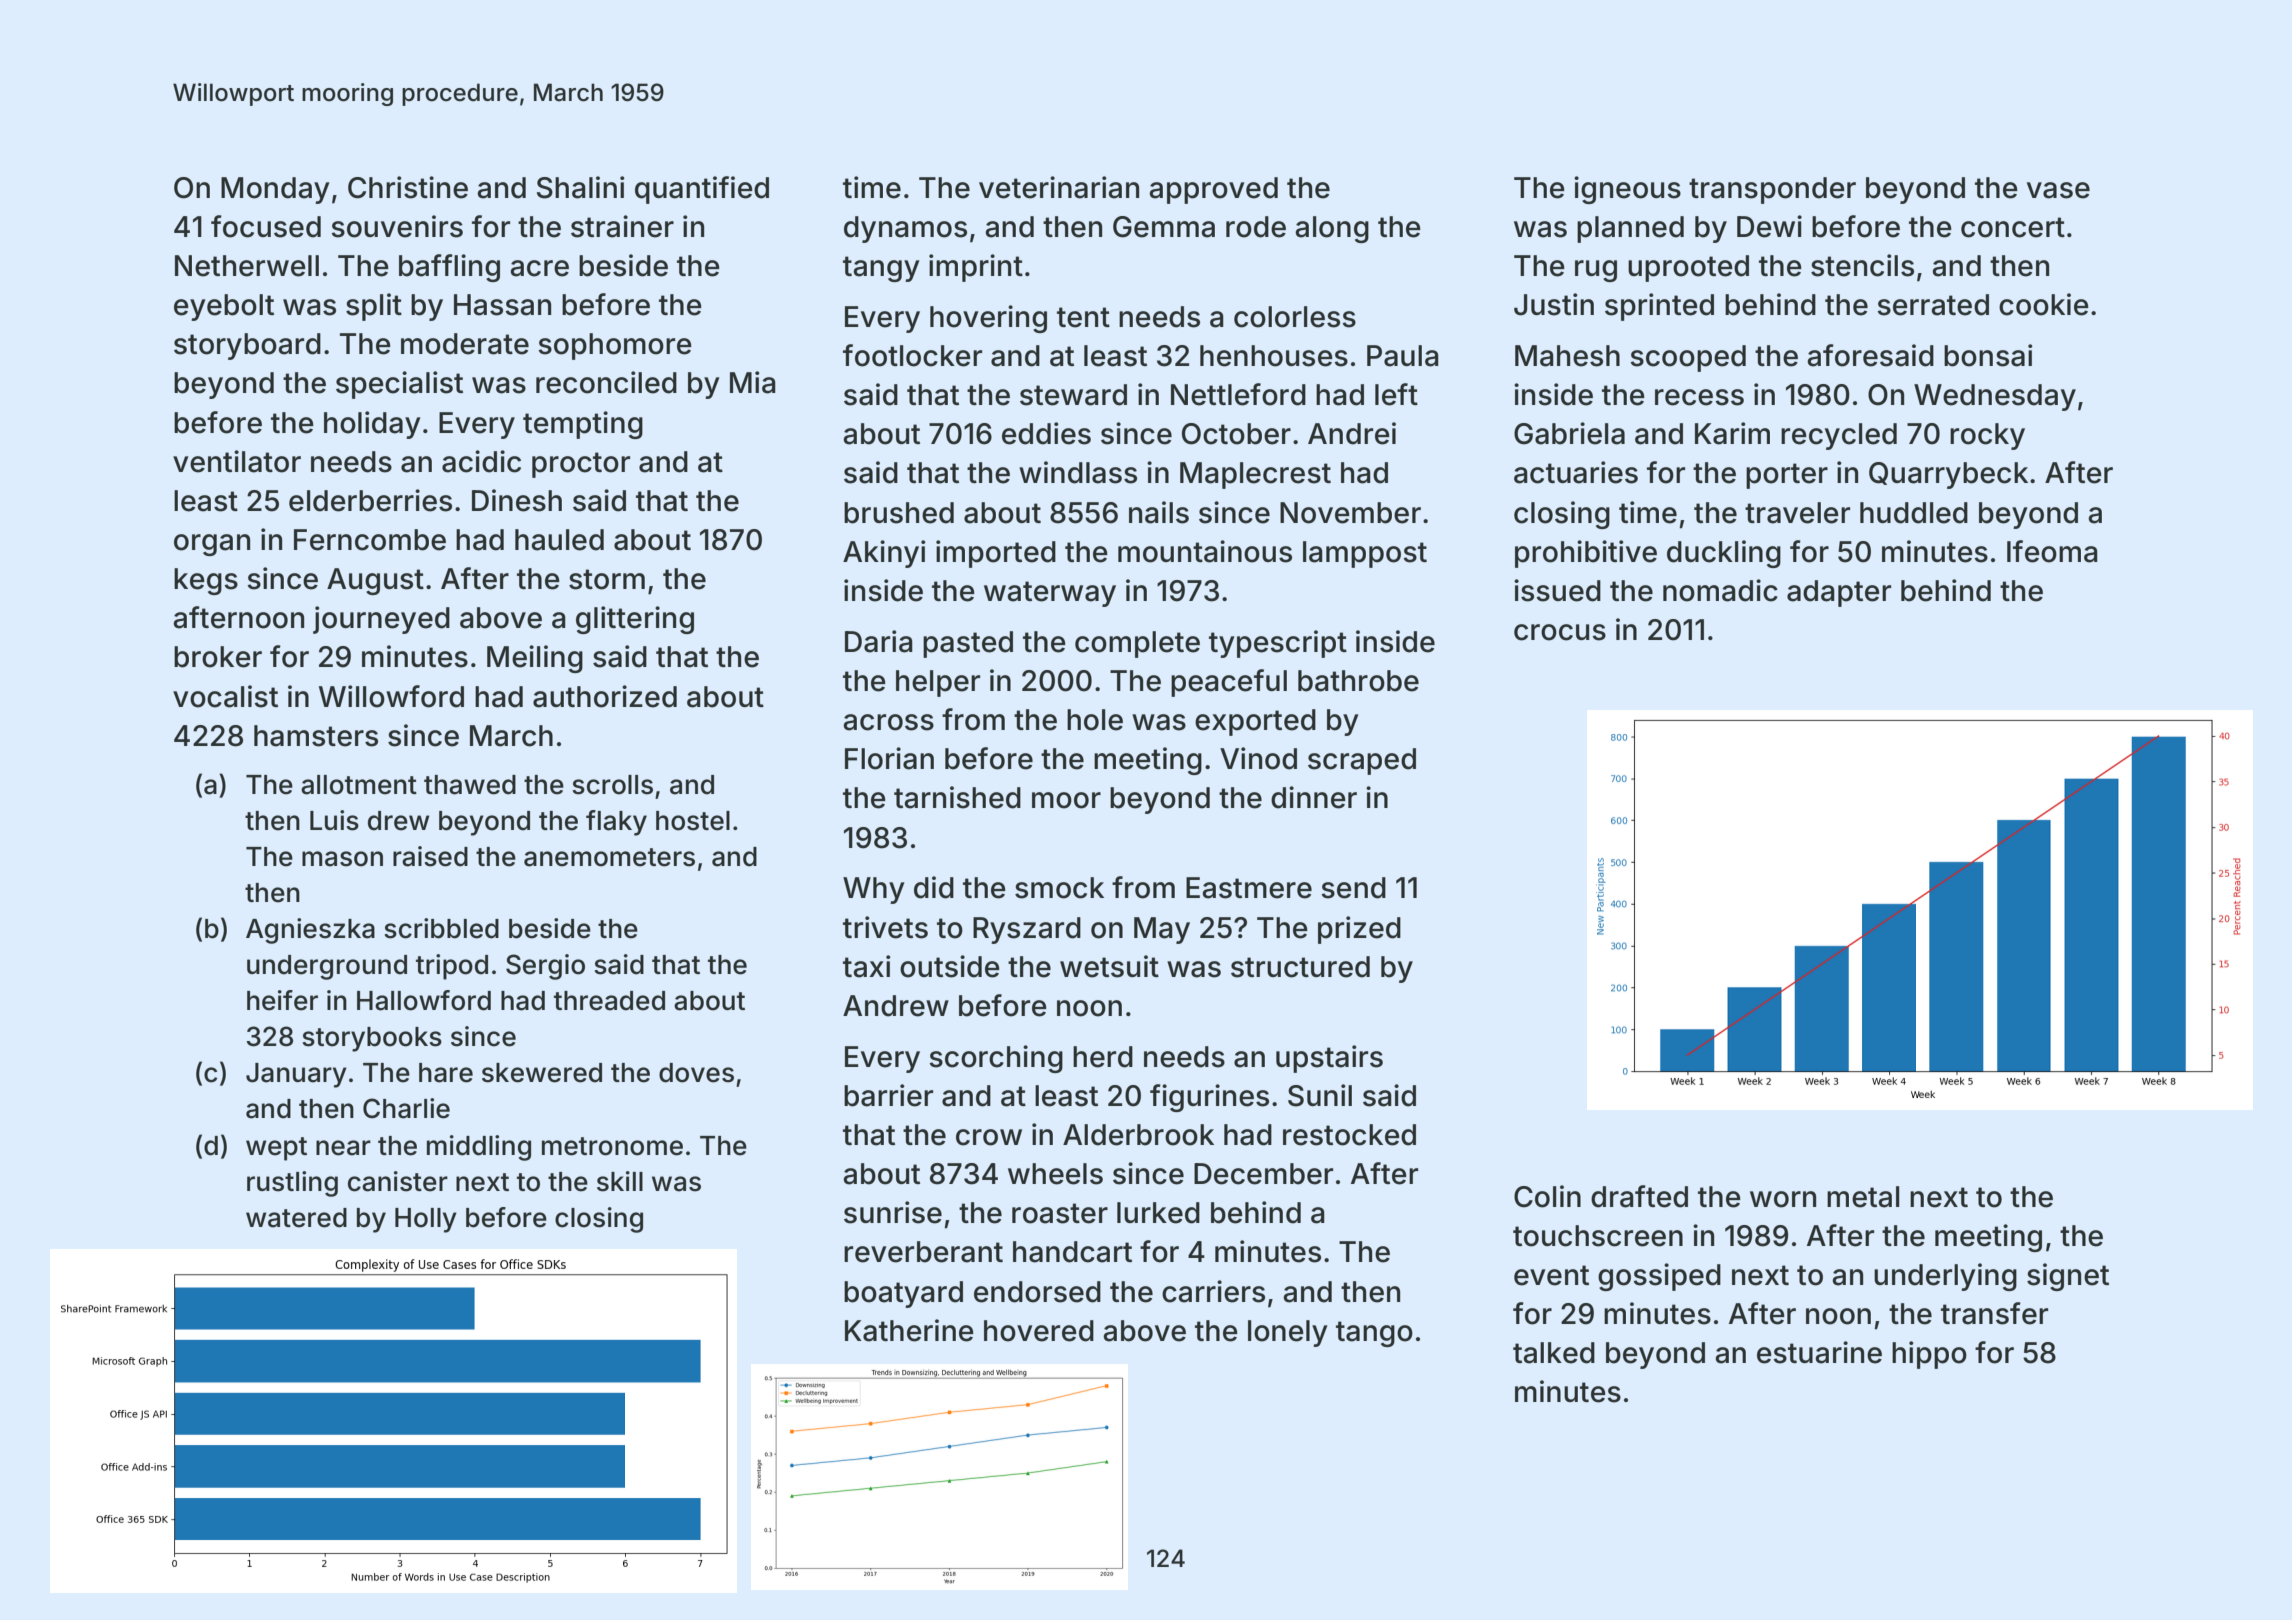  What do you see at coordinates (2013, 227) in the screenshot?
I see `concert` at bounding box center [2013, 227].
